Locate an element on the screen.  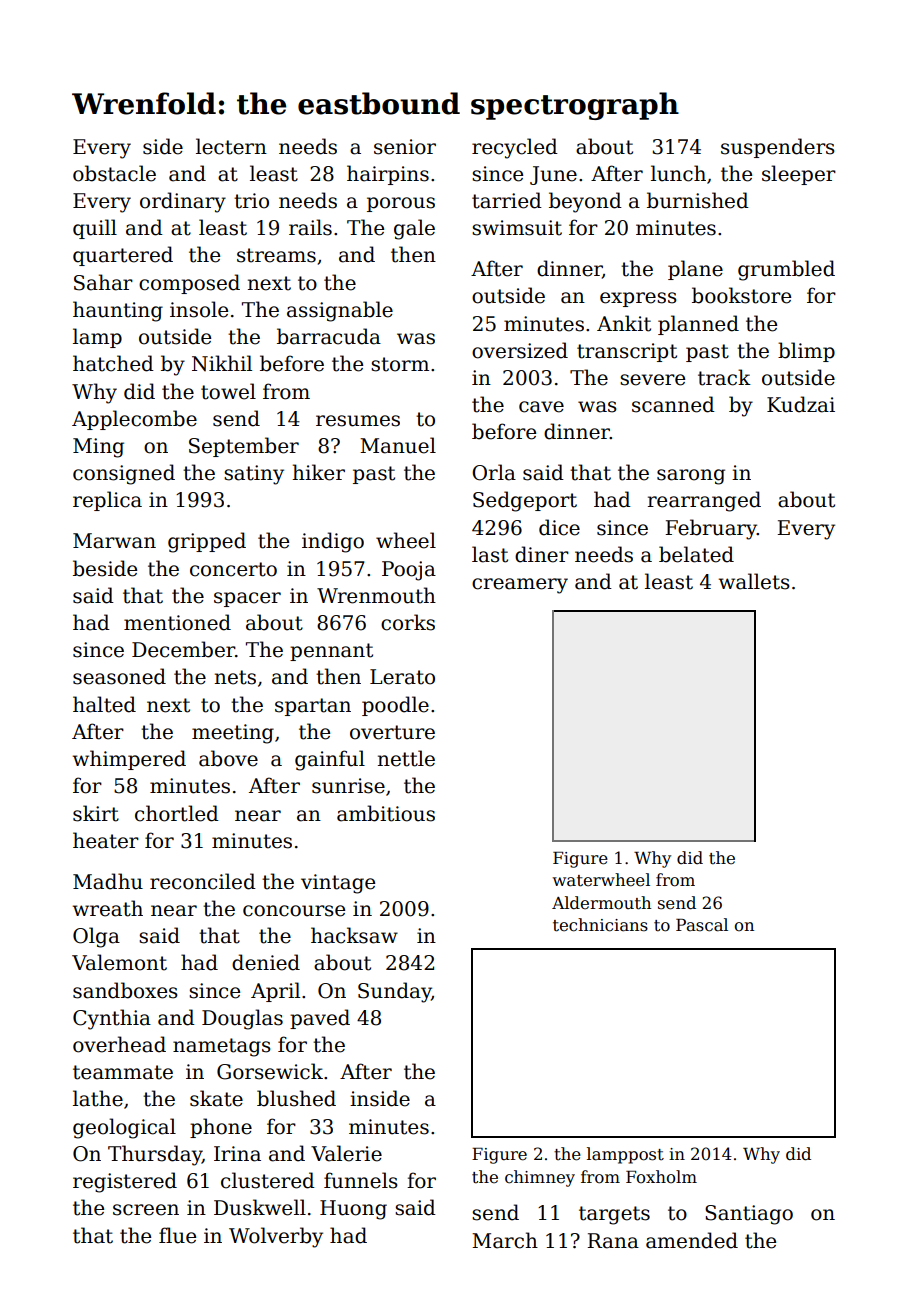
sleeper is located at coordinates (799, 175).
